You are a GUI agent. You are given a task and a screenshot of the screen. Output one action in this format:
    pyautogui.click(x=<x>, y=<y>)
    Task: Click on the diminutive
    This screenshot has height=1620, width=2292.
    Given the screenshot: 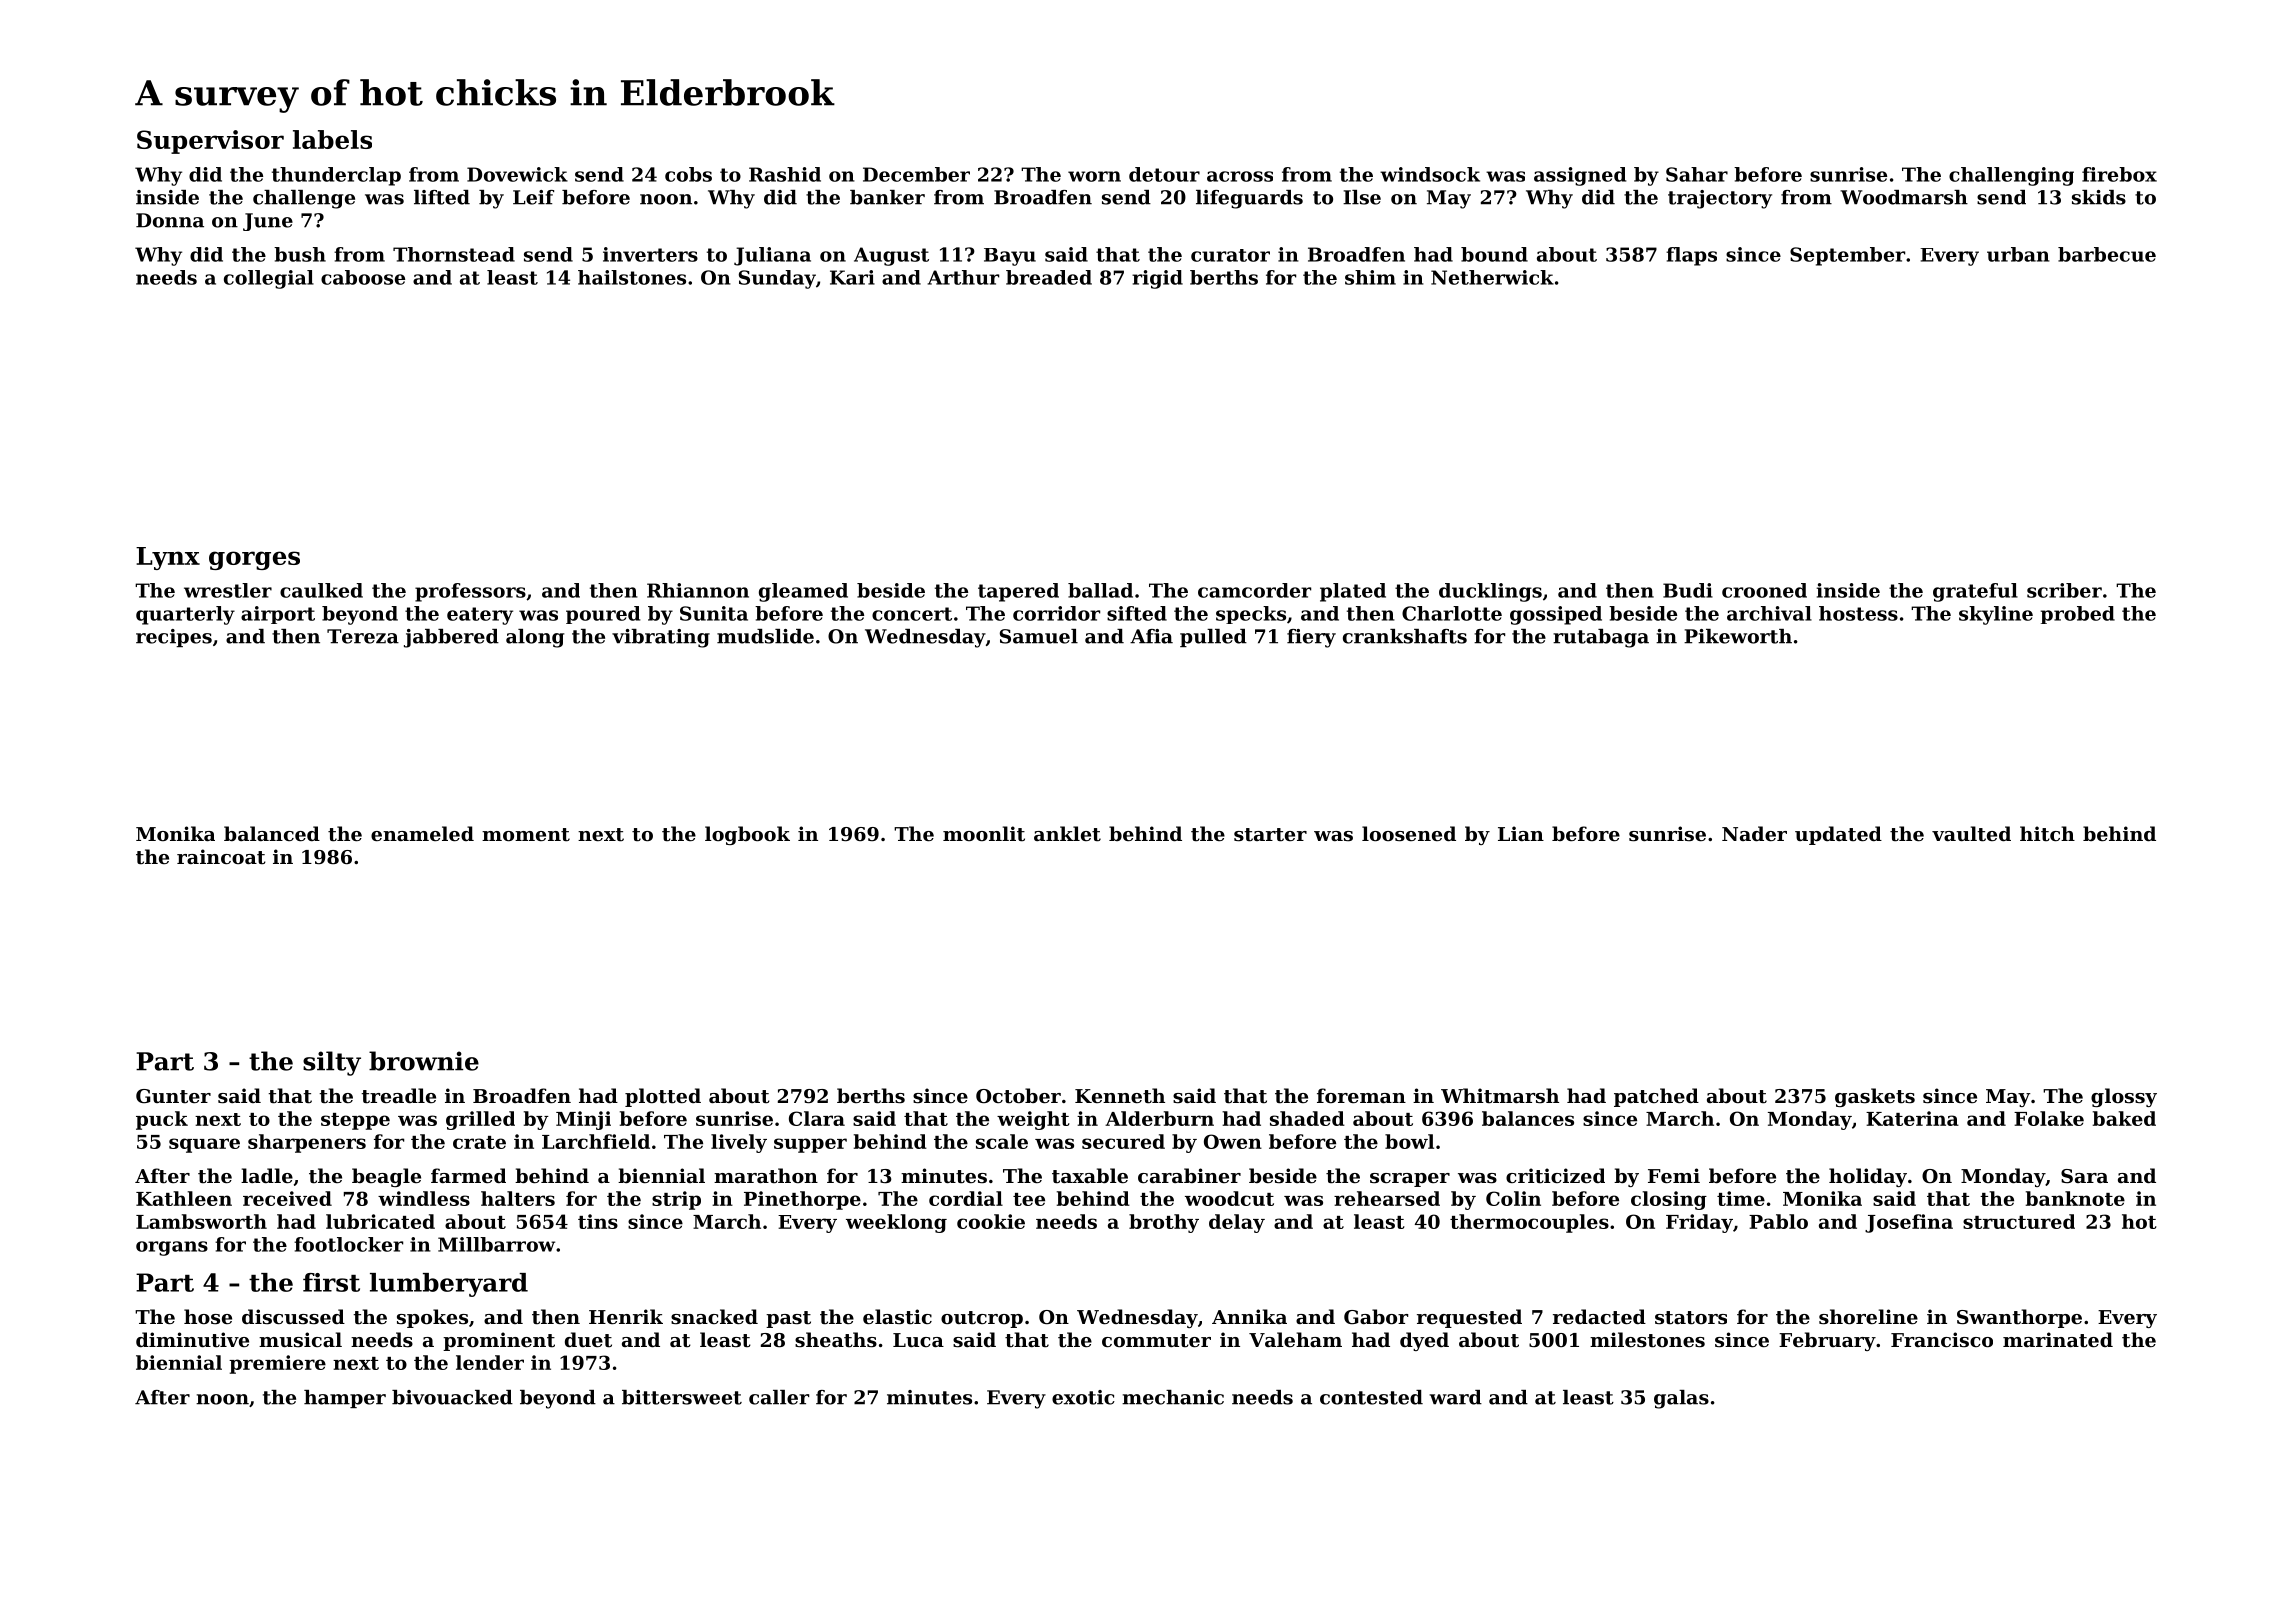 What is the action you would take?
    pyautogui.click(x=192, y=1340)
